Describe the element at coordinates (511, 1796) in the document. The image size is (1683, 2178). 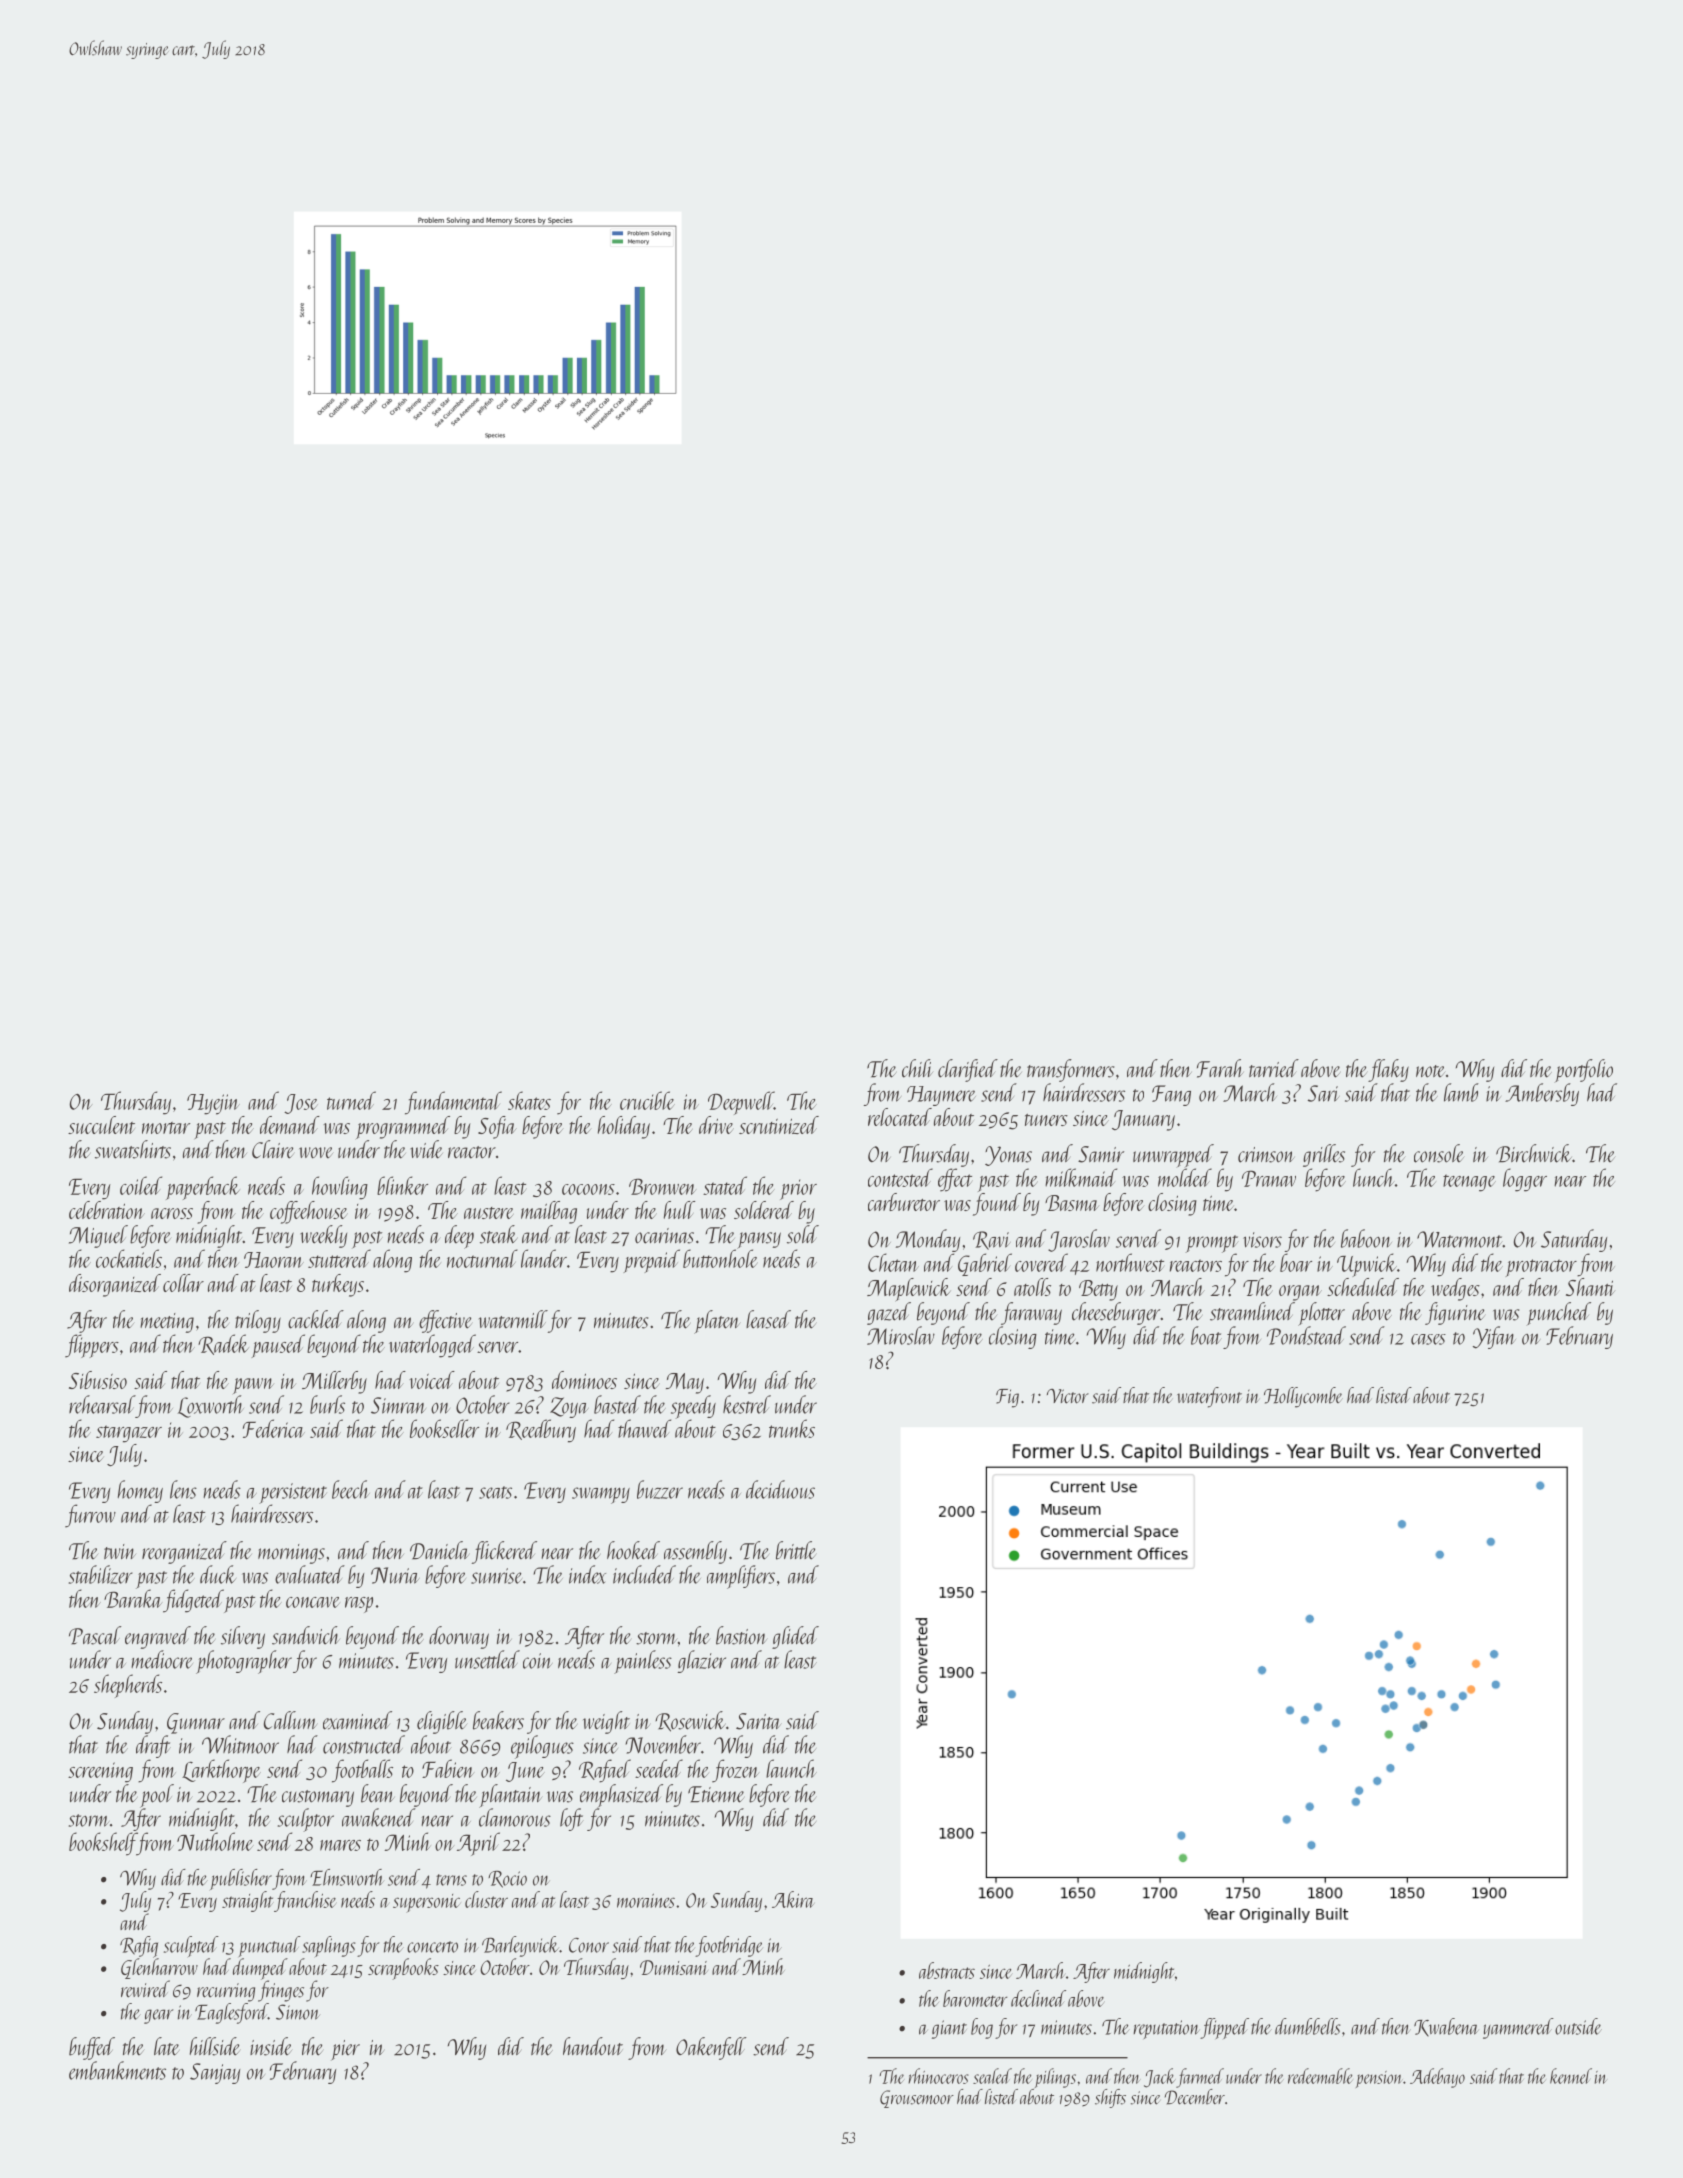
I see `plantain` at that location.
